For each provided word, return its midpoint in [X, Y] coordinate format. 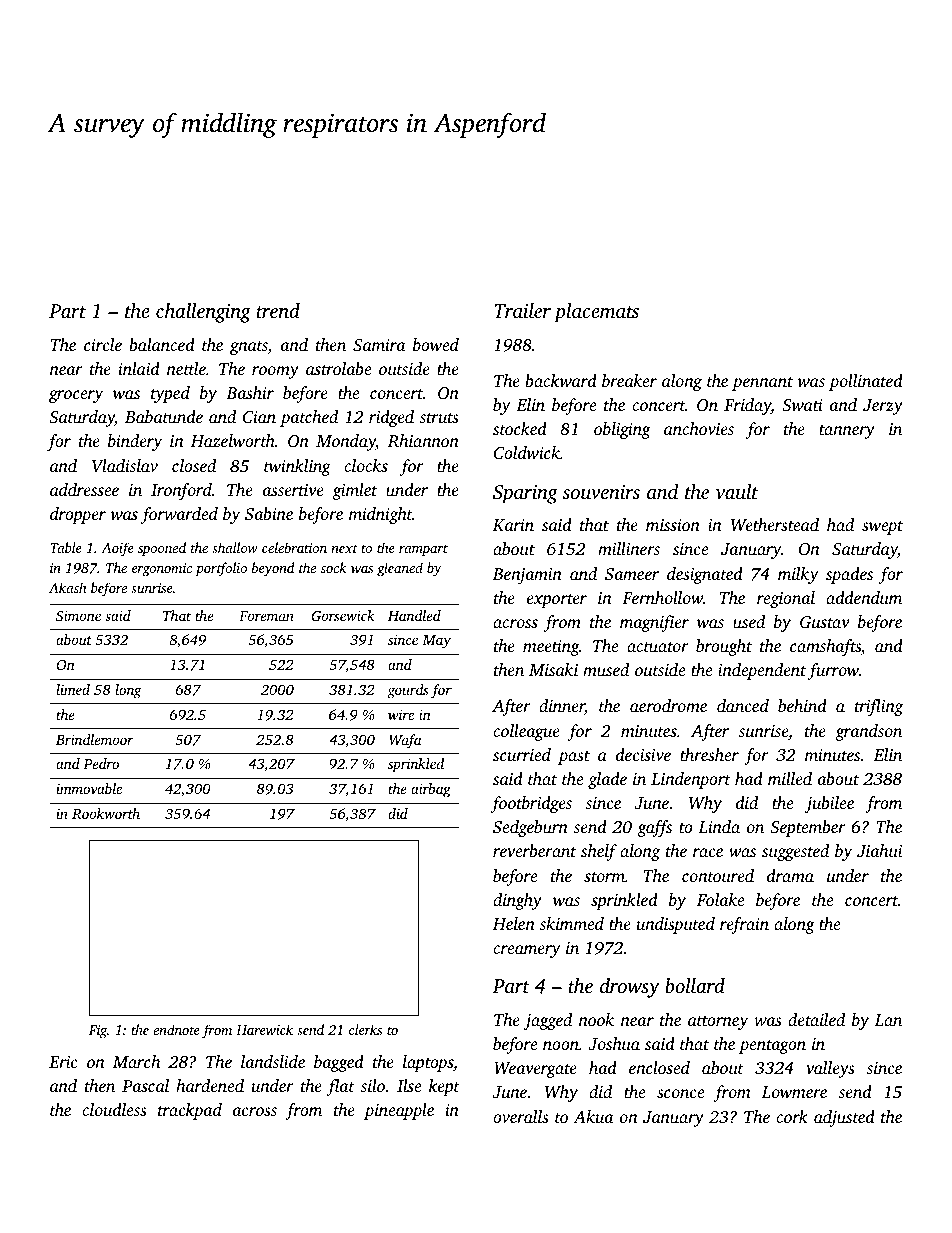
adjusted [844, 1118]
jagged [548, 1021]
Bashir [250, 392]
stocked [520, 428]
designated [705, 575]
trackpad [190, 1111]
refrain [744, 925]
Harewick [264, 1029]
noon [561, 1045]
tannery [847, 432]
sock [334, 567]
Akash [67, 587]
